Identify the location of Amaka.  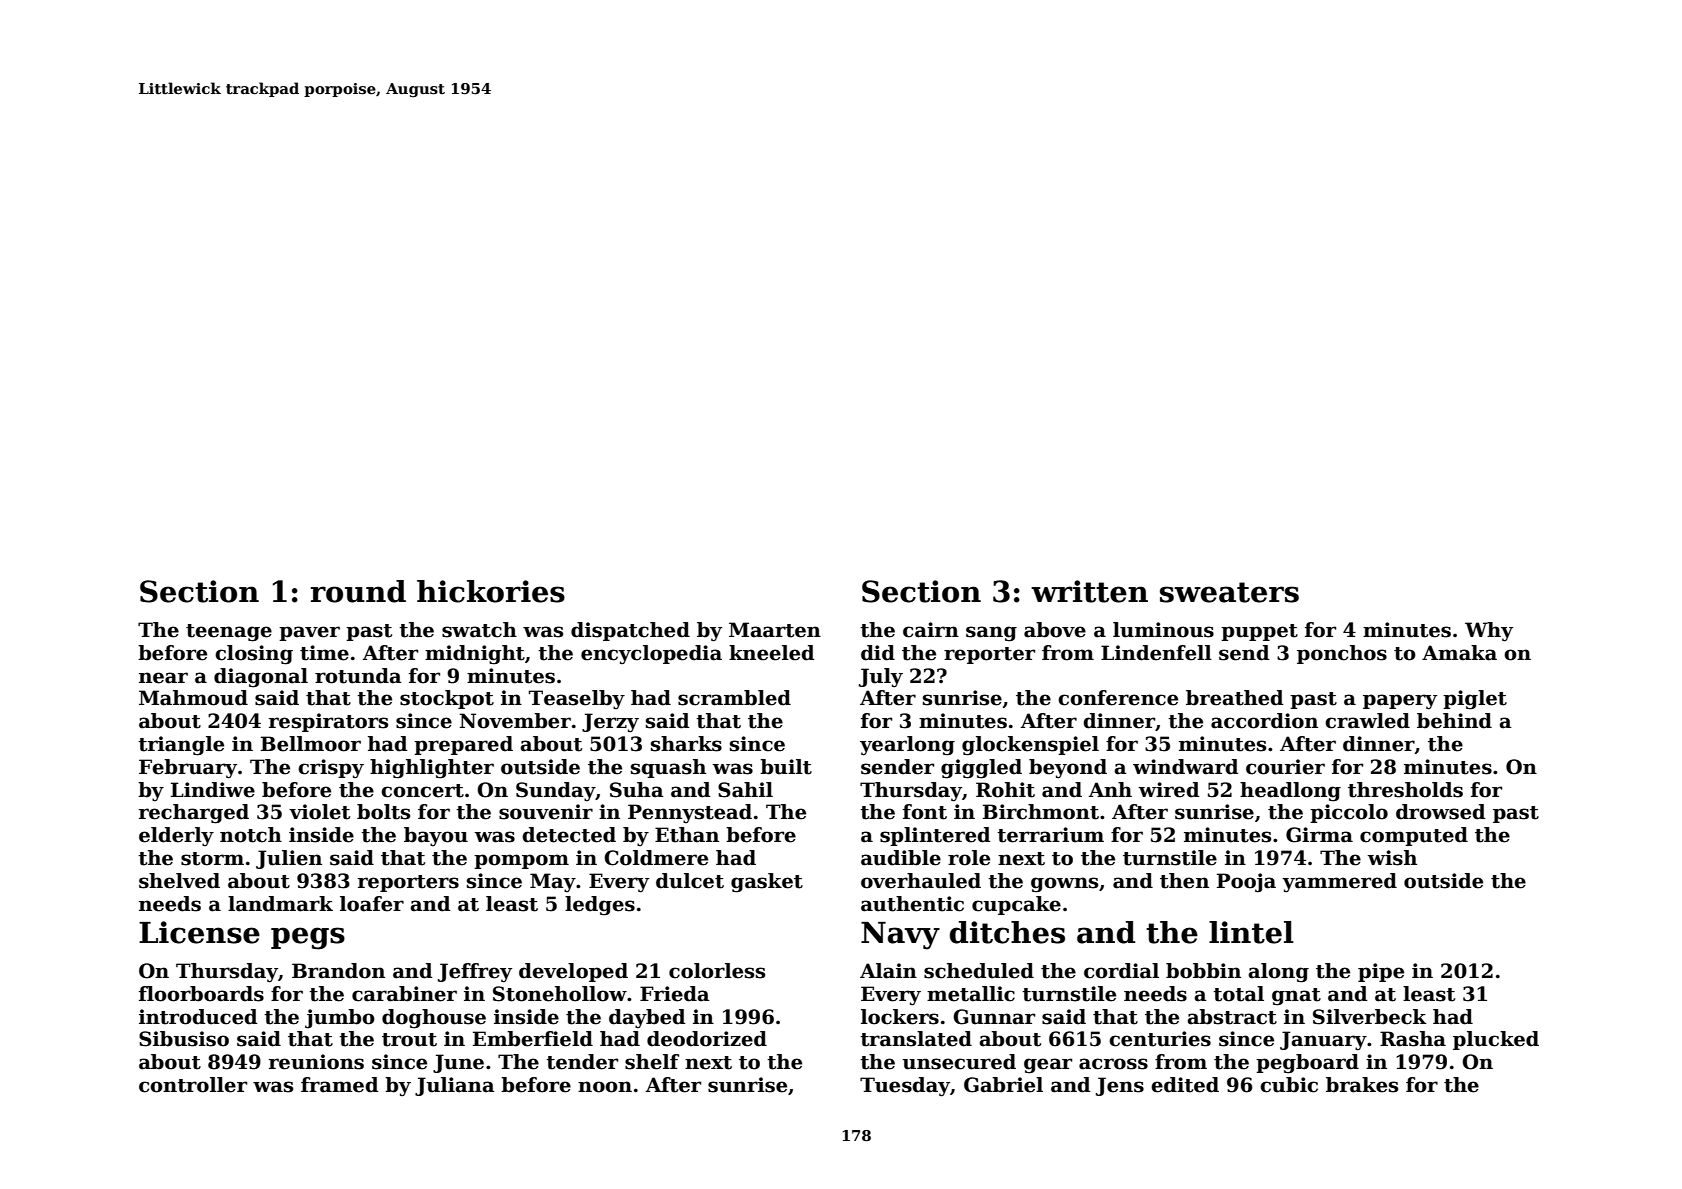
(1459, 653).
